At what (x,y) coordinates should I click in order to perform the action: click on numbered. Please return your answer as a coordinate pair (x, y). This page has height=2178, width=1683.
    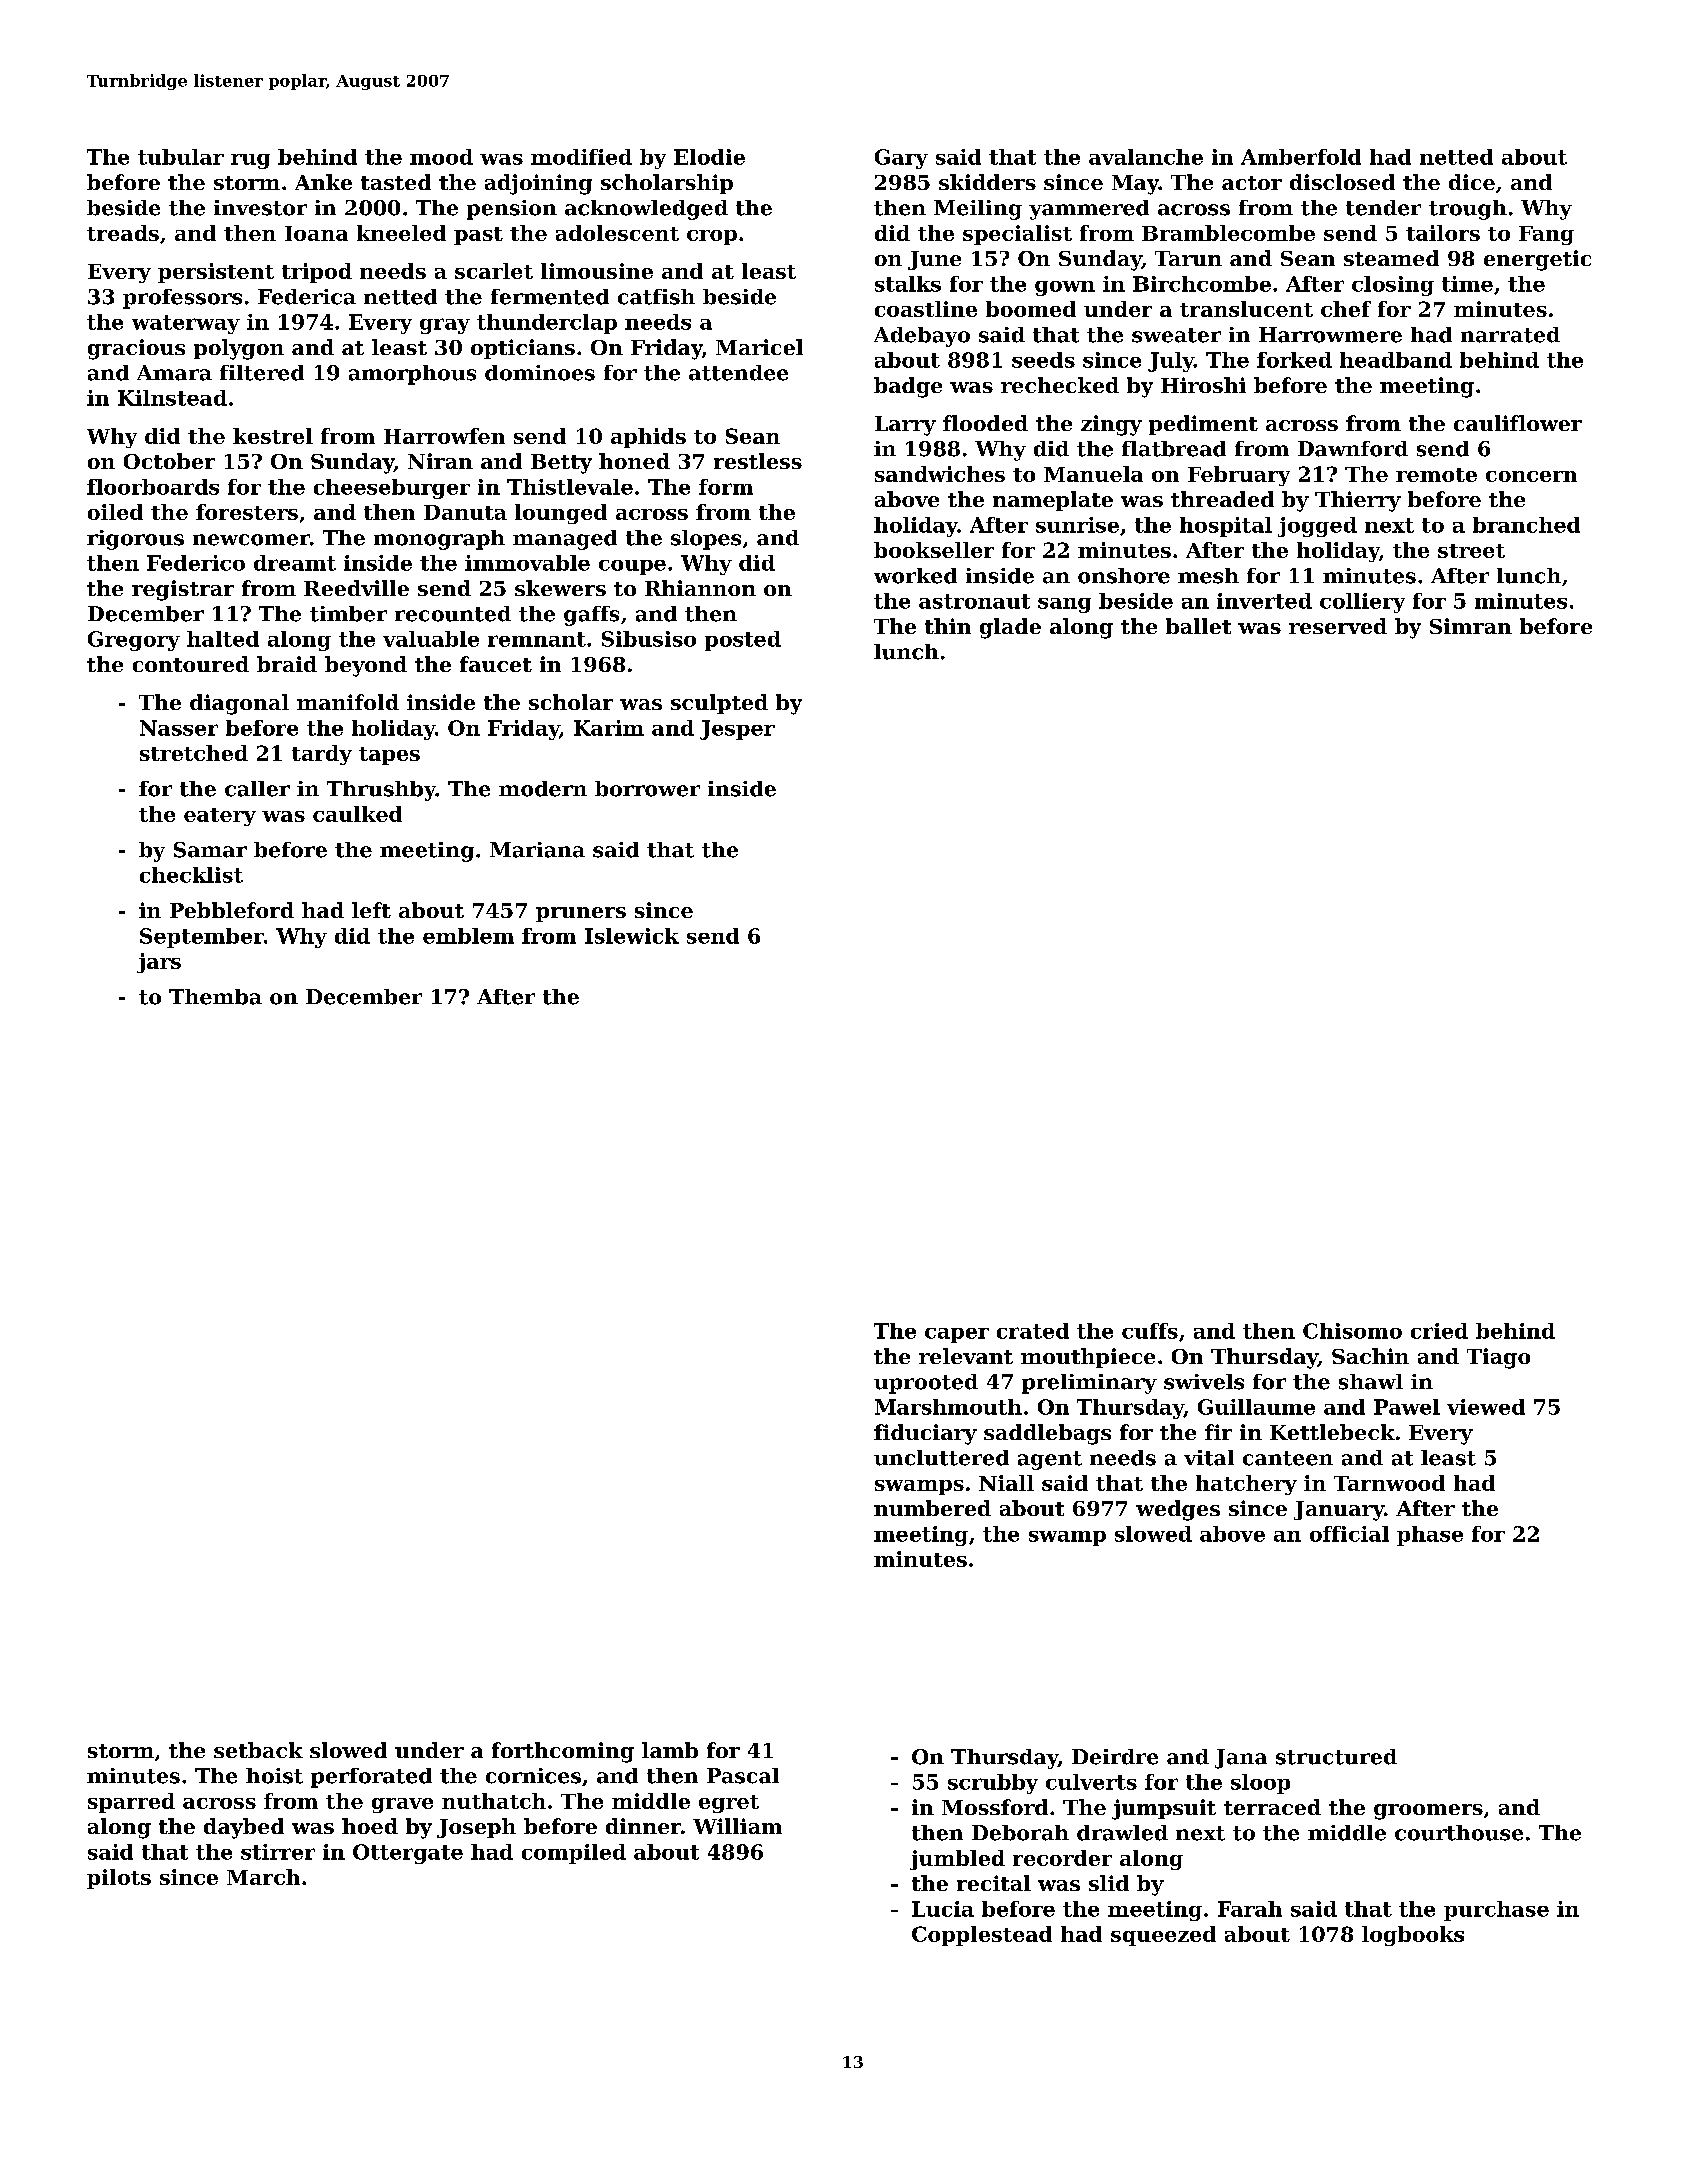
    Looking at the image, I should click on (932, 1508).
